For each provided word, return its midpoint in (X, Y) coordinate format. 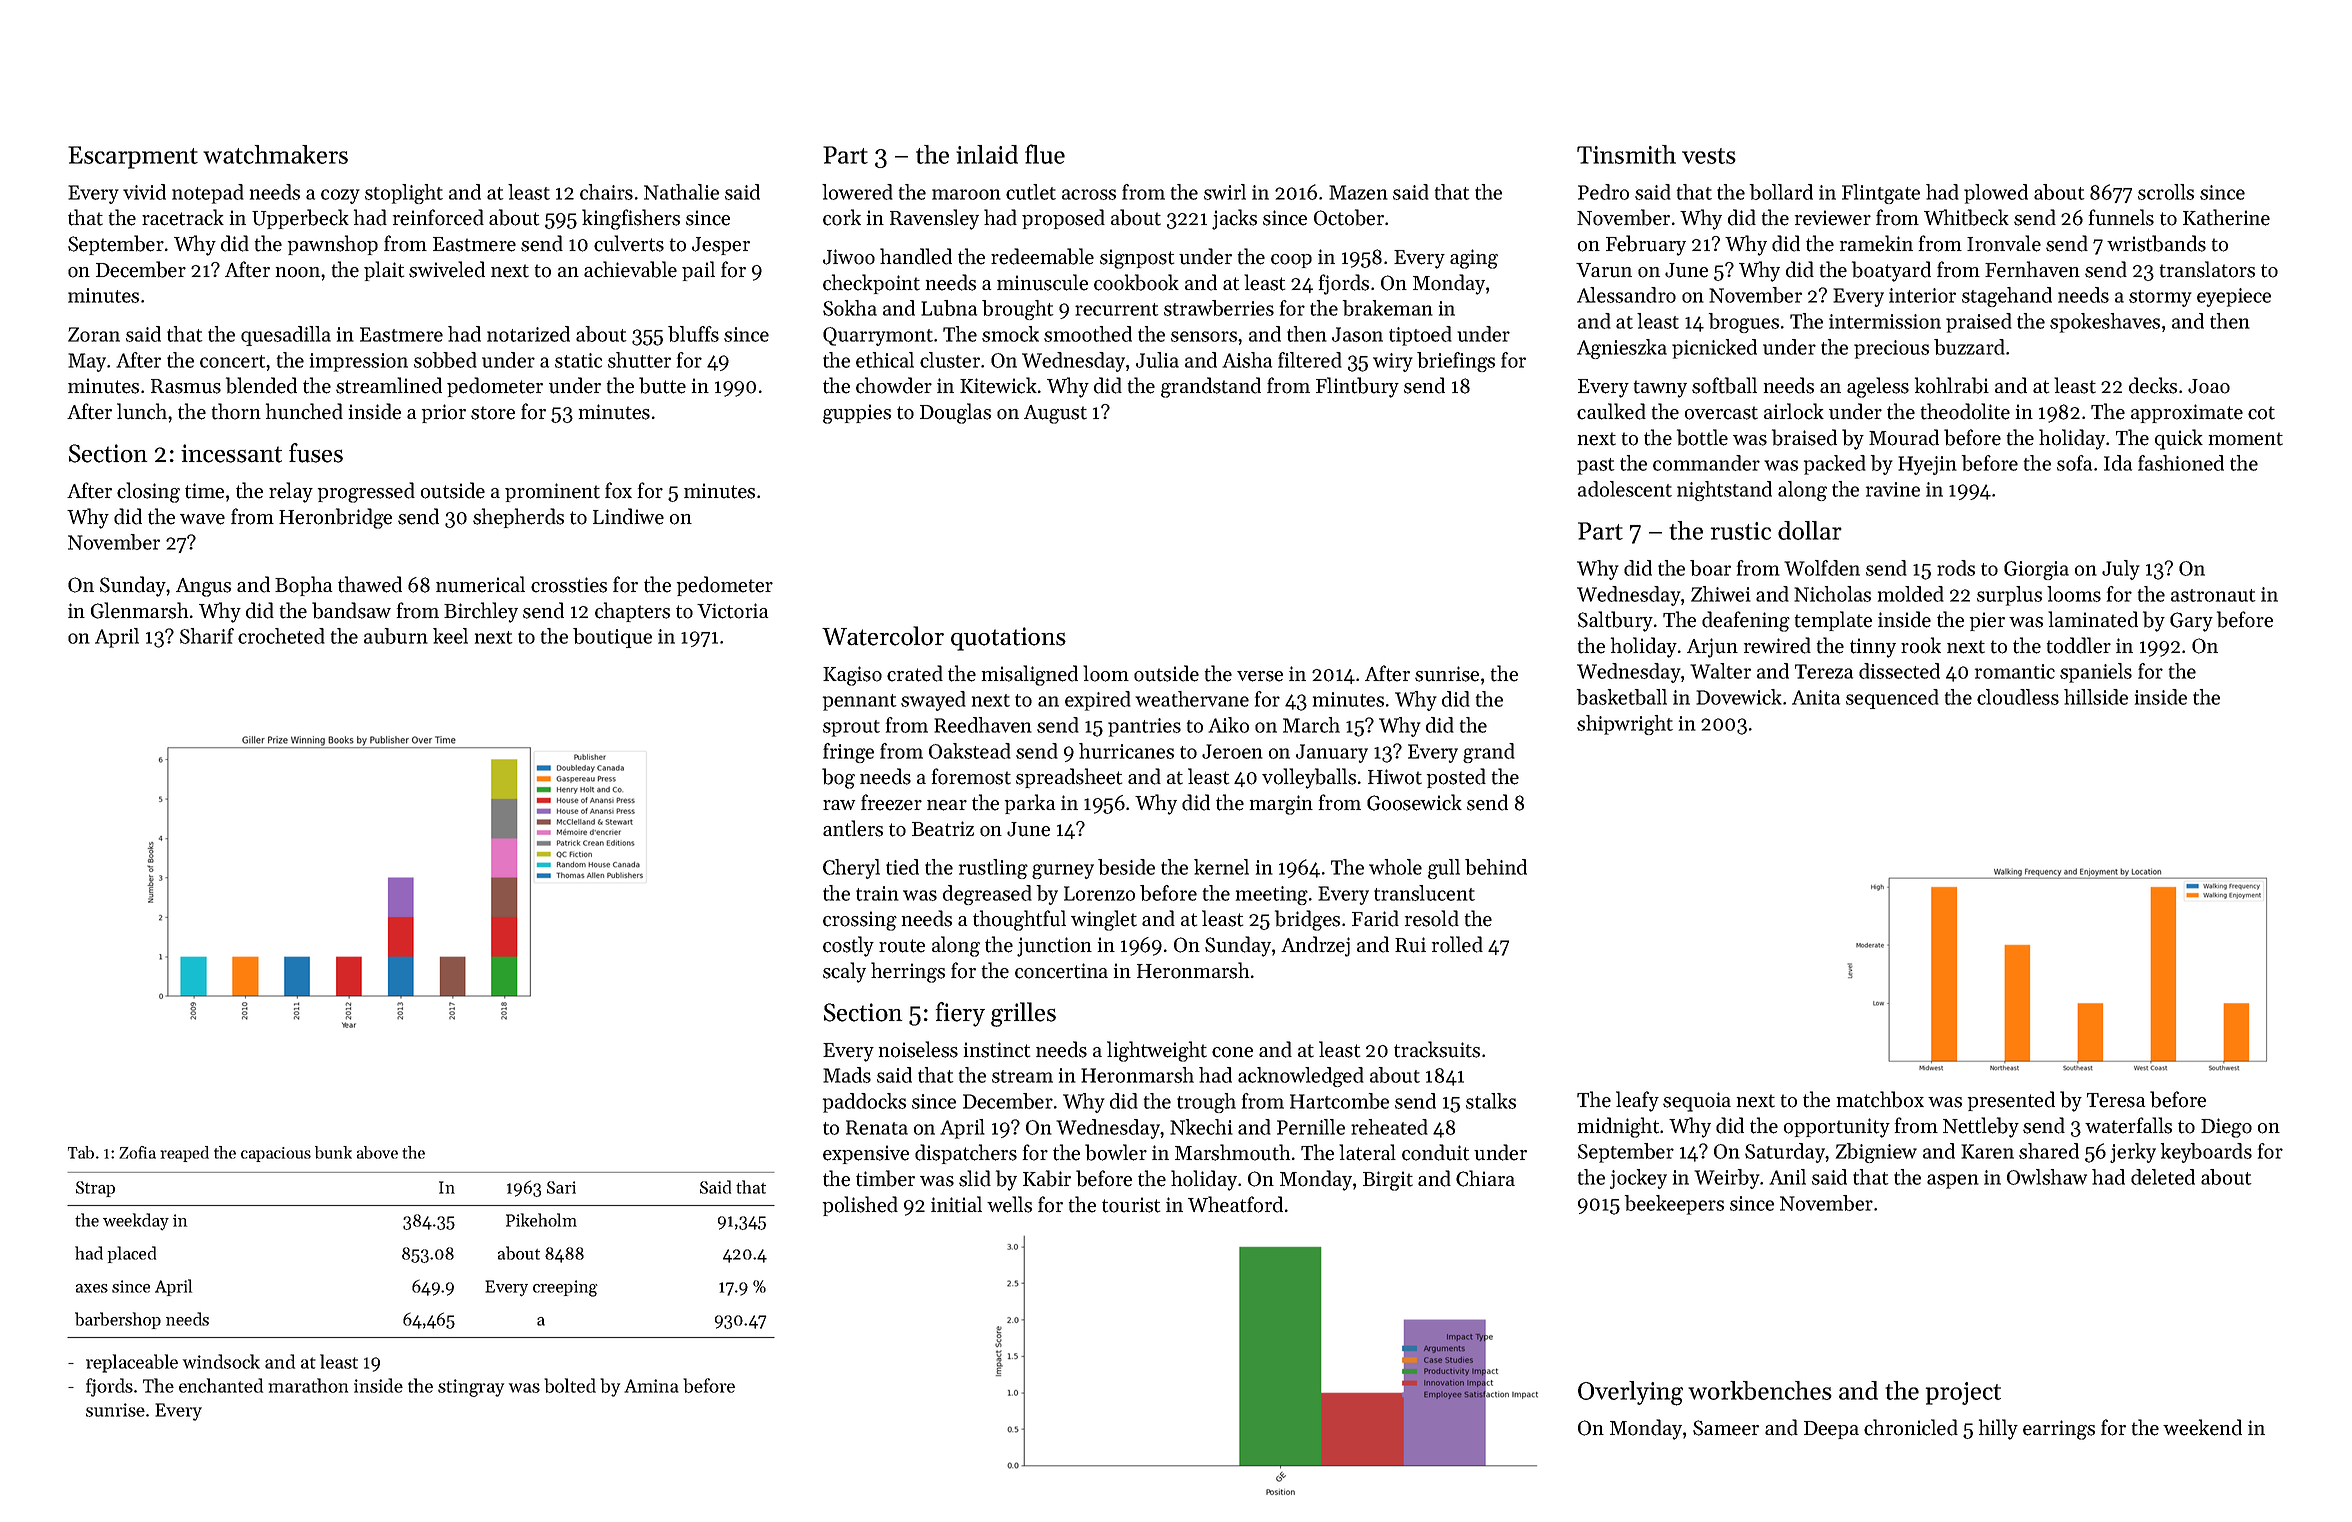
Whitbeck (1966, 217)
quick (2179, 439)
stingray (471, 1388)
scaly (844, 972)
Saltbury (1615, 621)
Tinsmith (1626, 154)
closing (148, 492)
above (377, 1152)
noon (298, 272)
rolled (1457, 944)
